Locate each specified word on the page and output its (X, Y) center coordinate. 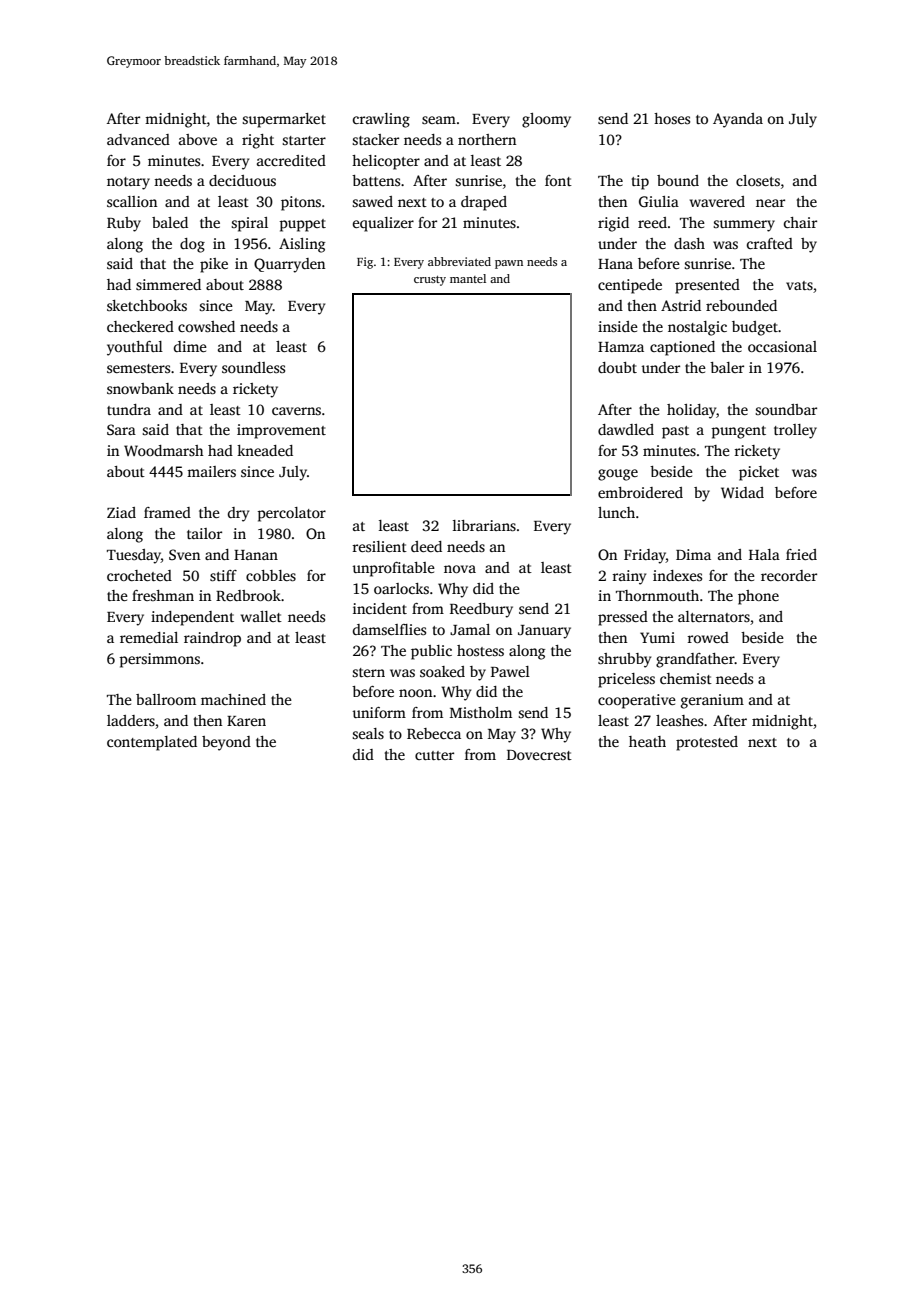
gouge (618, 475)
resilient (379, 546)
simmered (168, 284)
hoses (672, 118)
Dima (693, 554)
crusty (430, 281)
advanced (138, 139)
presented (707, 286)
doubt (617, 367)
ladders (131, 720)
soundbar (786, 409)
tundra (129, 409)
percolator (291, 514)
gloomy (546, 120)
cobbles (271, 575)
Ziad (121, 512)
